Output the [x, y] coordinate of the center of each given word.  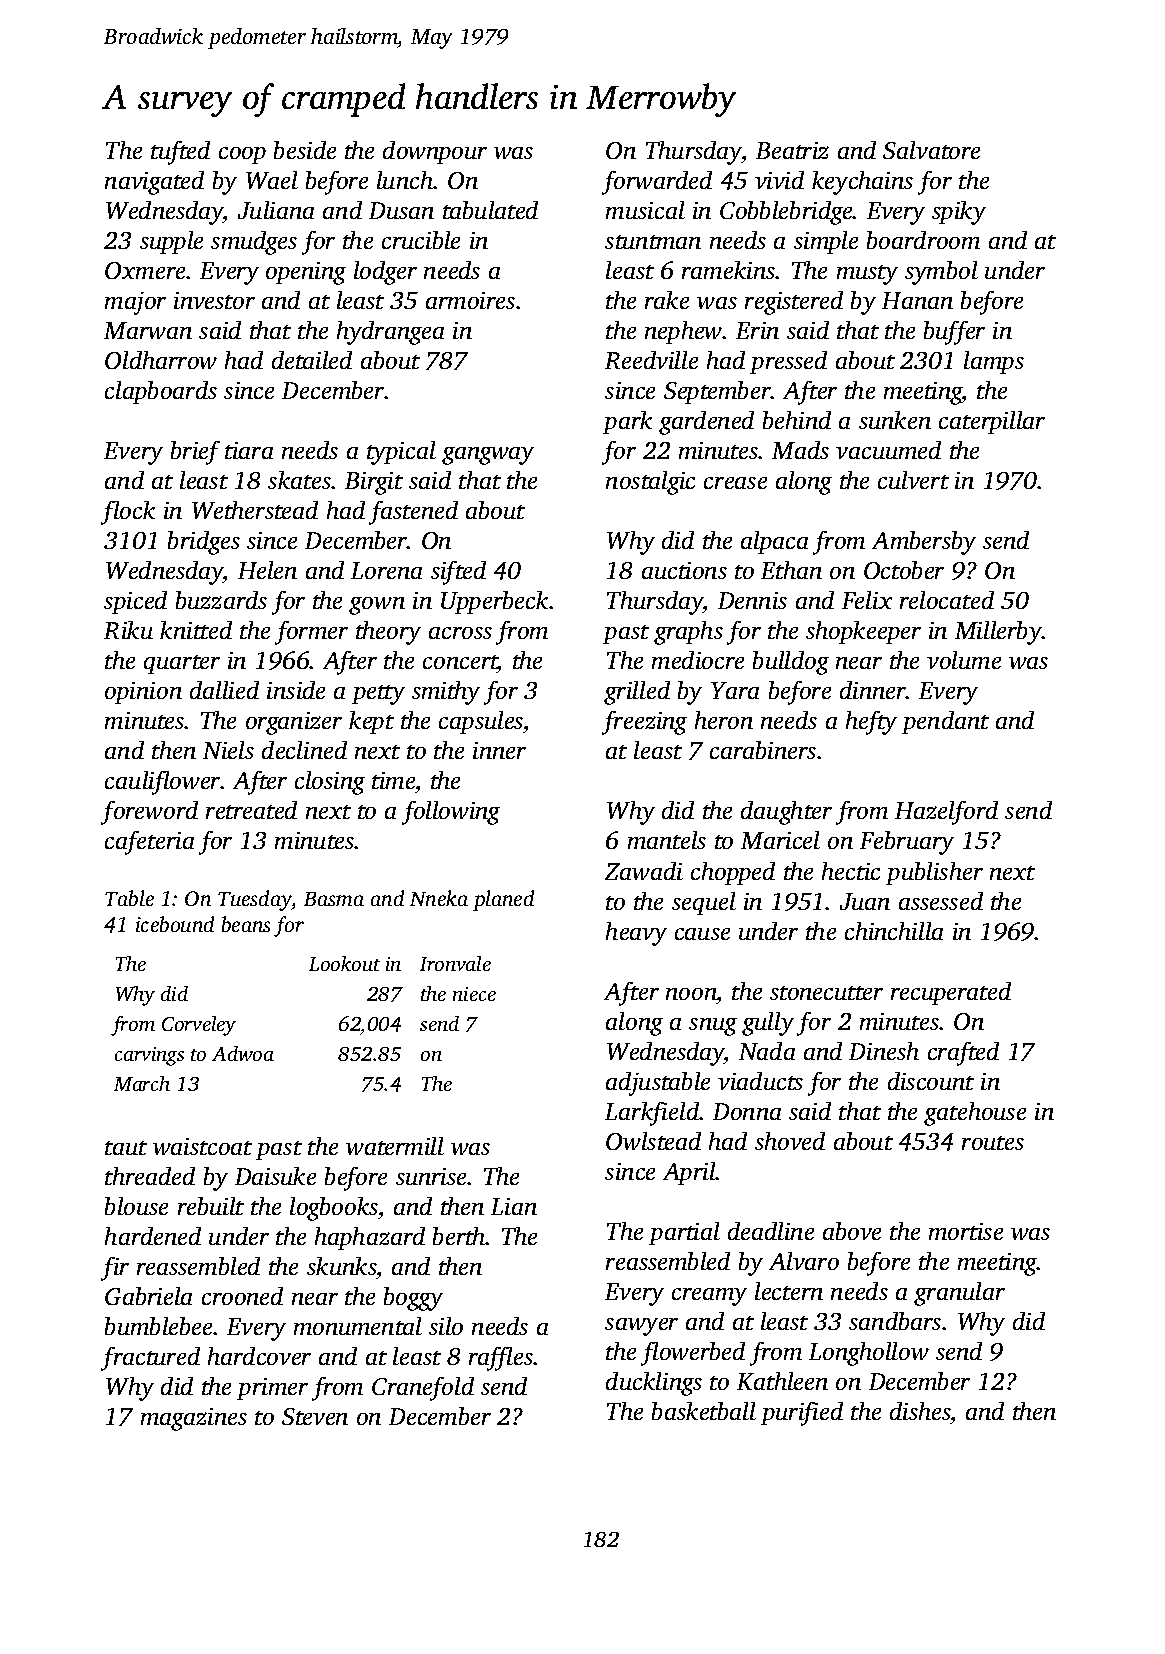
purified [802, 1414]
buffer [954, 333]
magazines [194, 1419]
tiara [249, 450]
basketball [704, 1411]
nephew [684, 332]
